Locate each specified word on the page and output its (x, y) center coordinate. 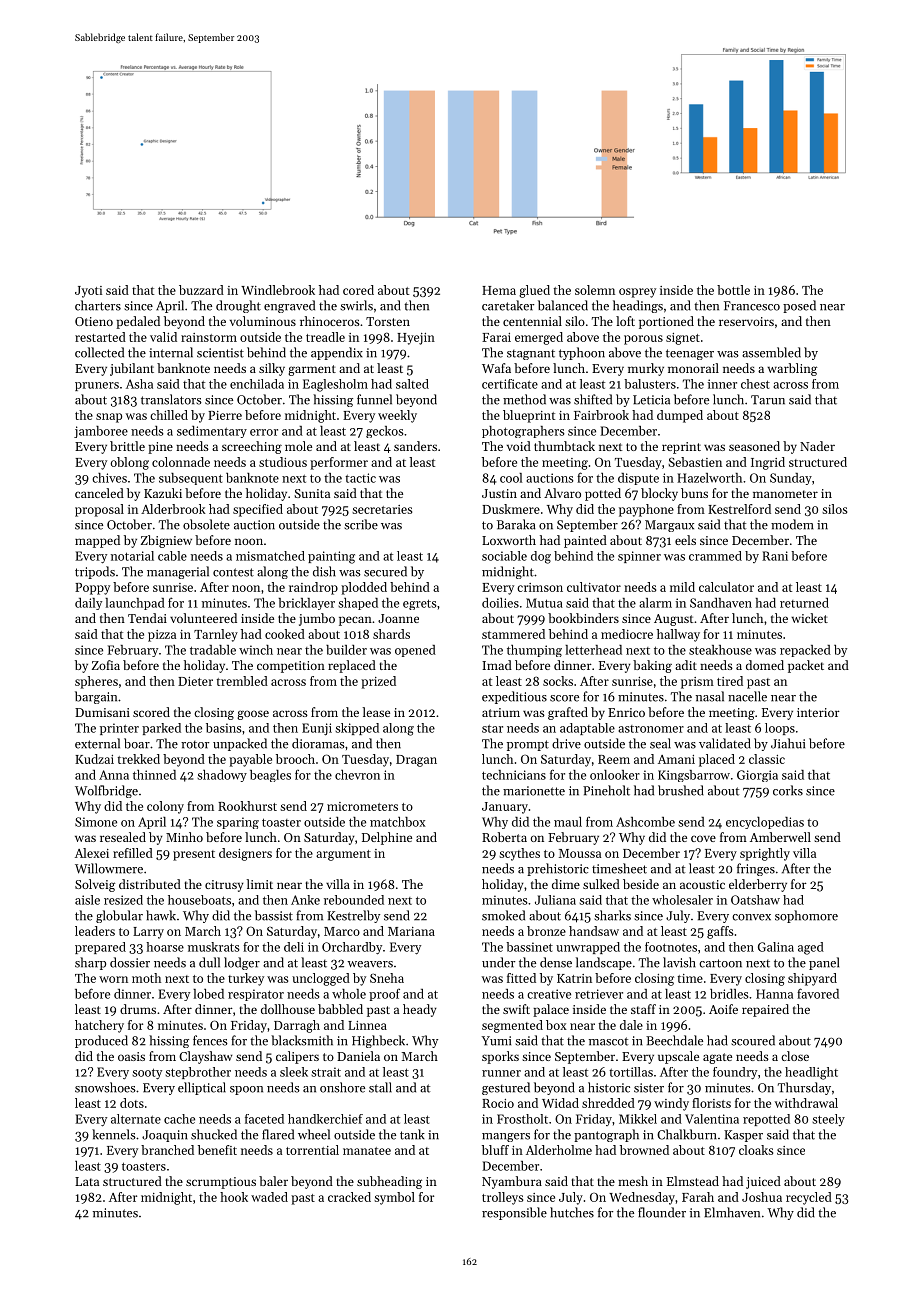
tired (730, 681)
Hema (499, 290)
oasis (131, 1056)
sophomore (806, 916)
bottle (733, 290)
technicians (514, 775)
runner (501, 1073)
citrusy (224, 886)
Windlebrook (278, 290)
